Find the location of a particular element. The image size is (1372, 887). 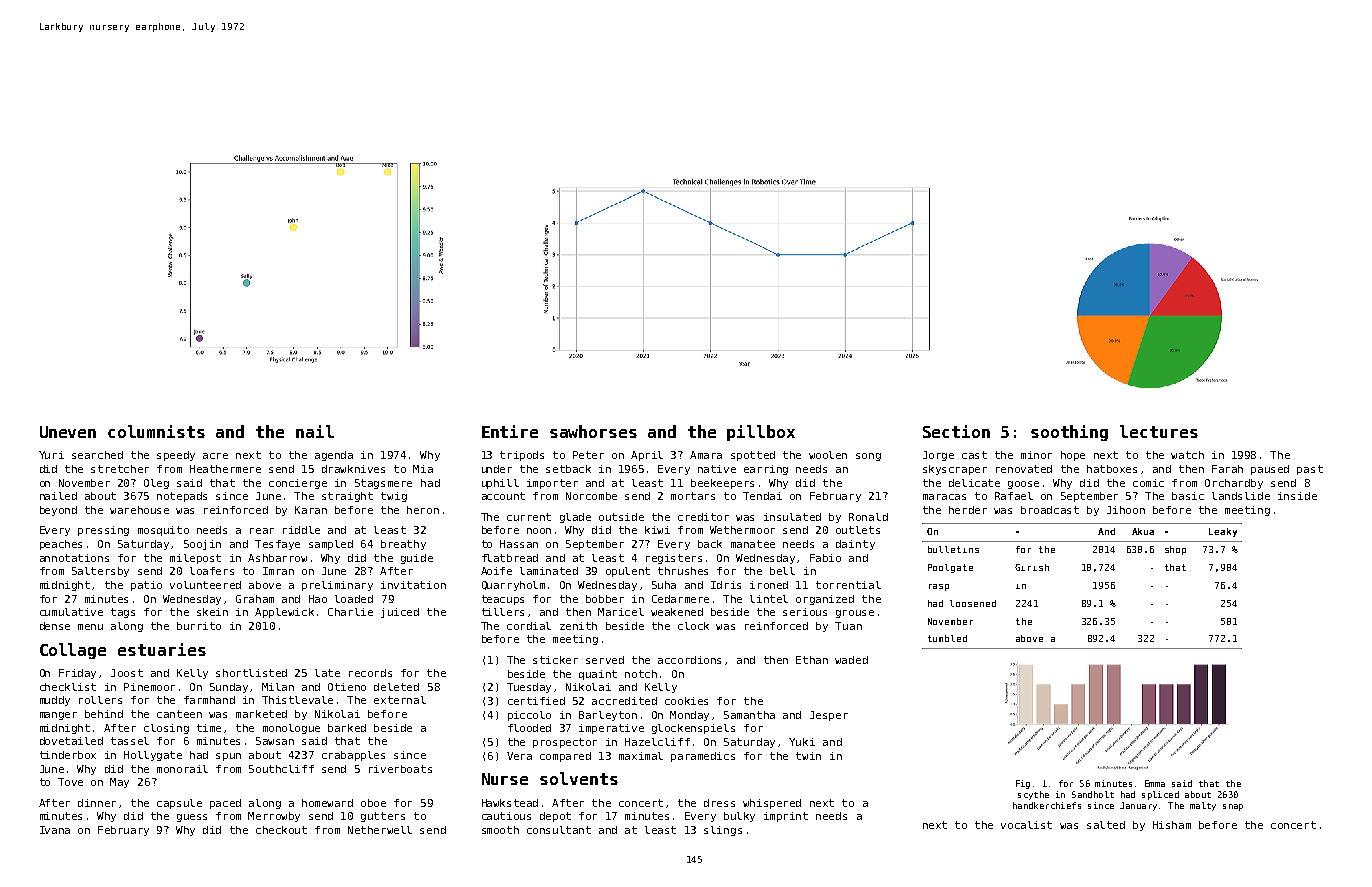

loosened is located at coordinates (973, 603).
